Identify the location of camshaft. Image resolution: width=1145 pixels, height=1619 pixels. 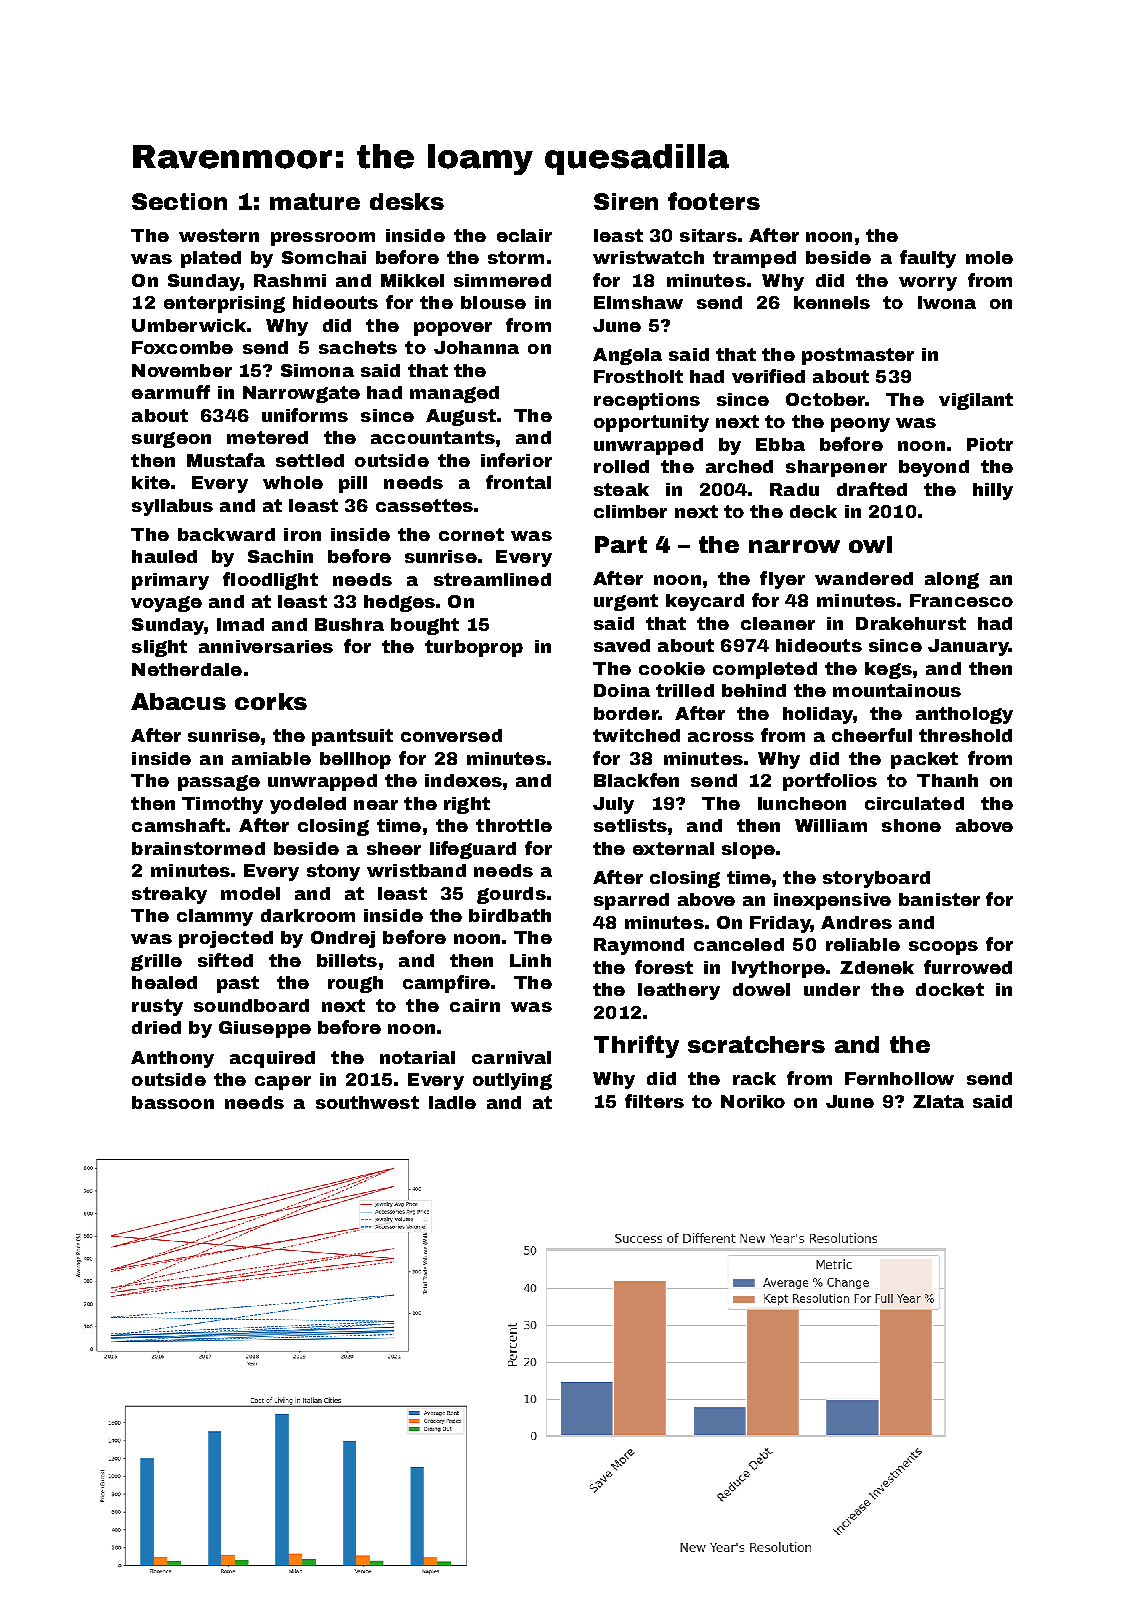
(178, 825).
